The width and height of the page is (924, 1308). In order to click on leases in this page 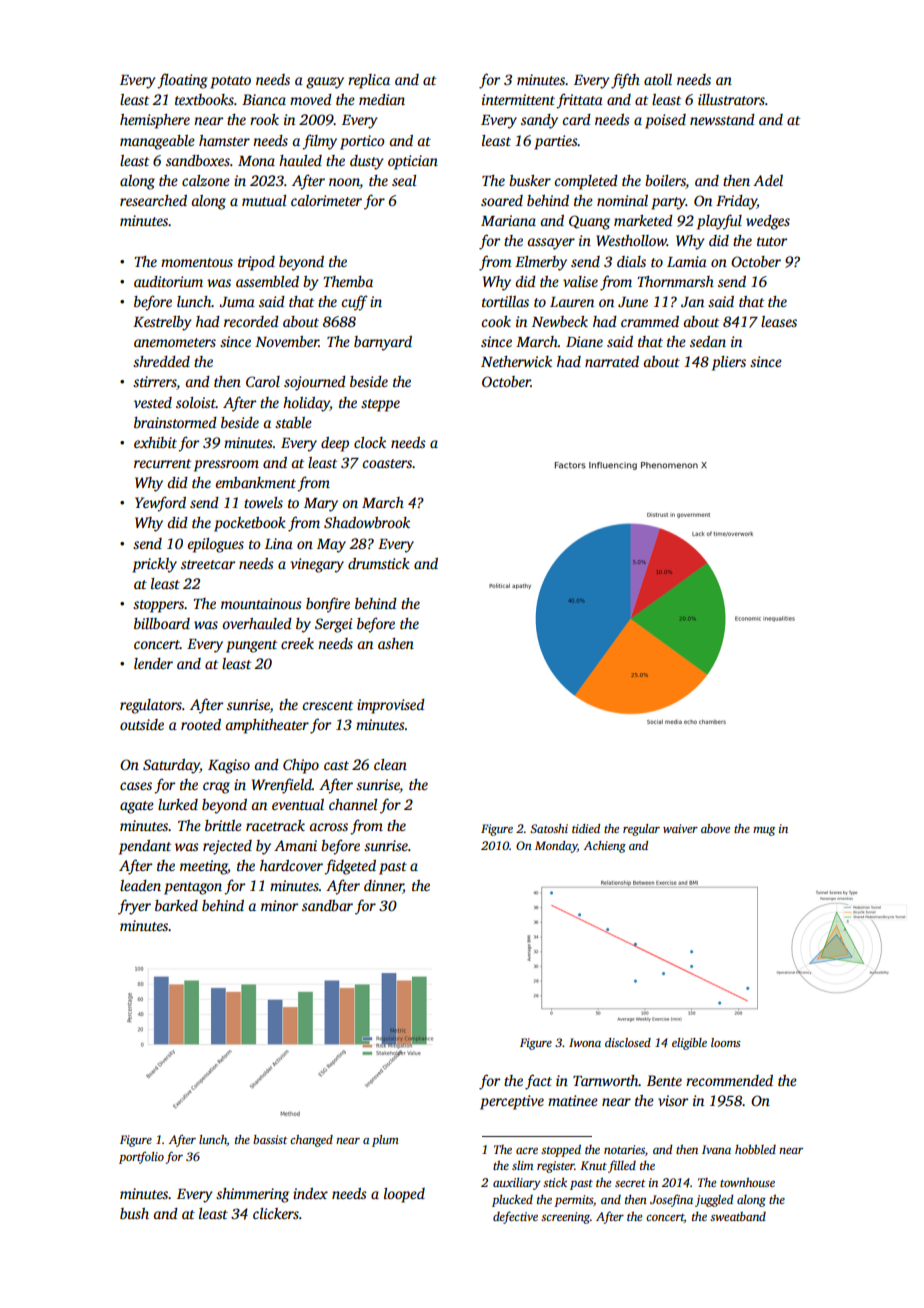, I will do `click(779, 321)`.
